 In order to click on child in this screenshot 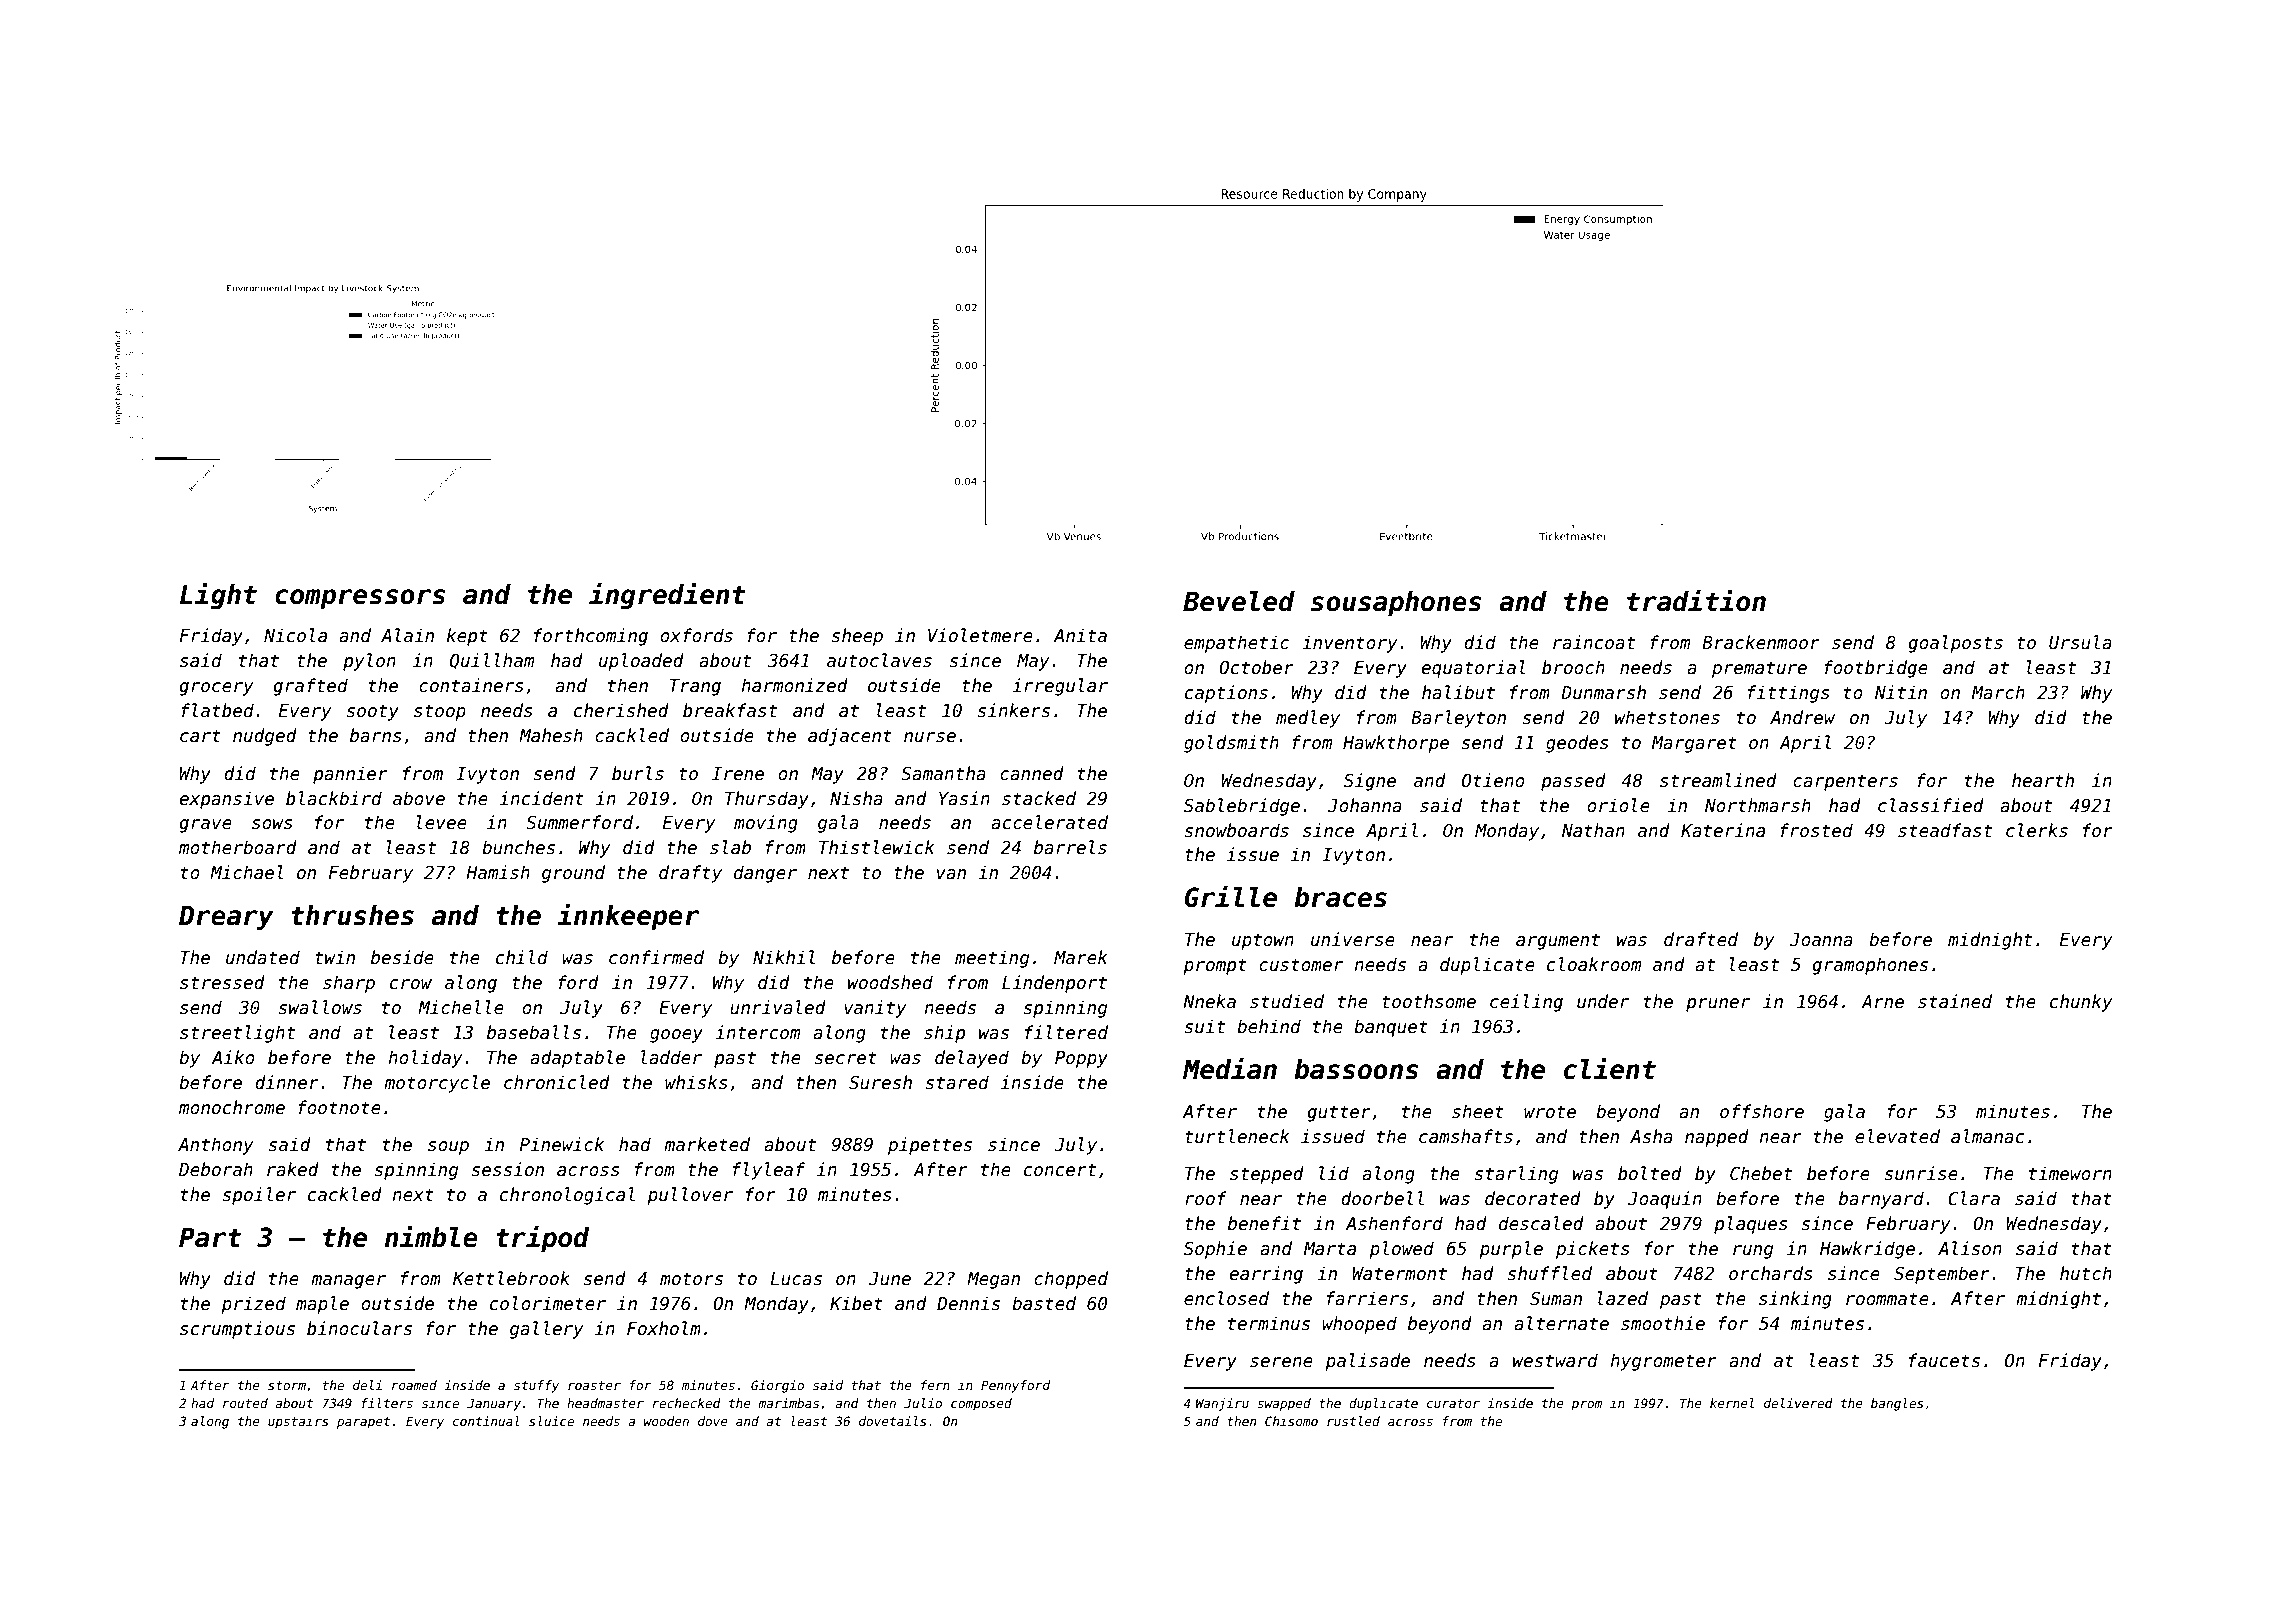, I will do `click(522, 957)`.
